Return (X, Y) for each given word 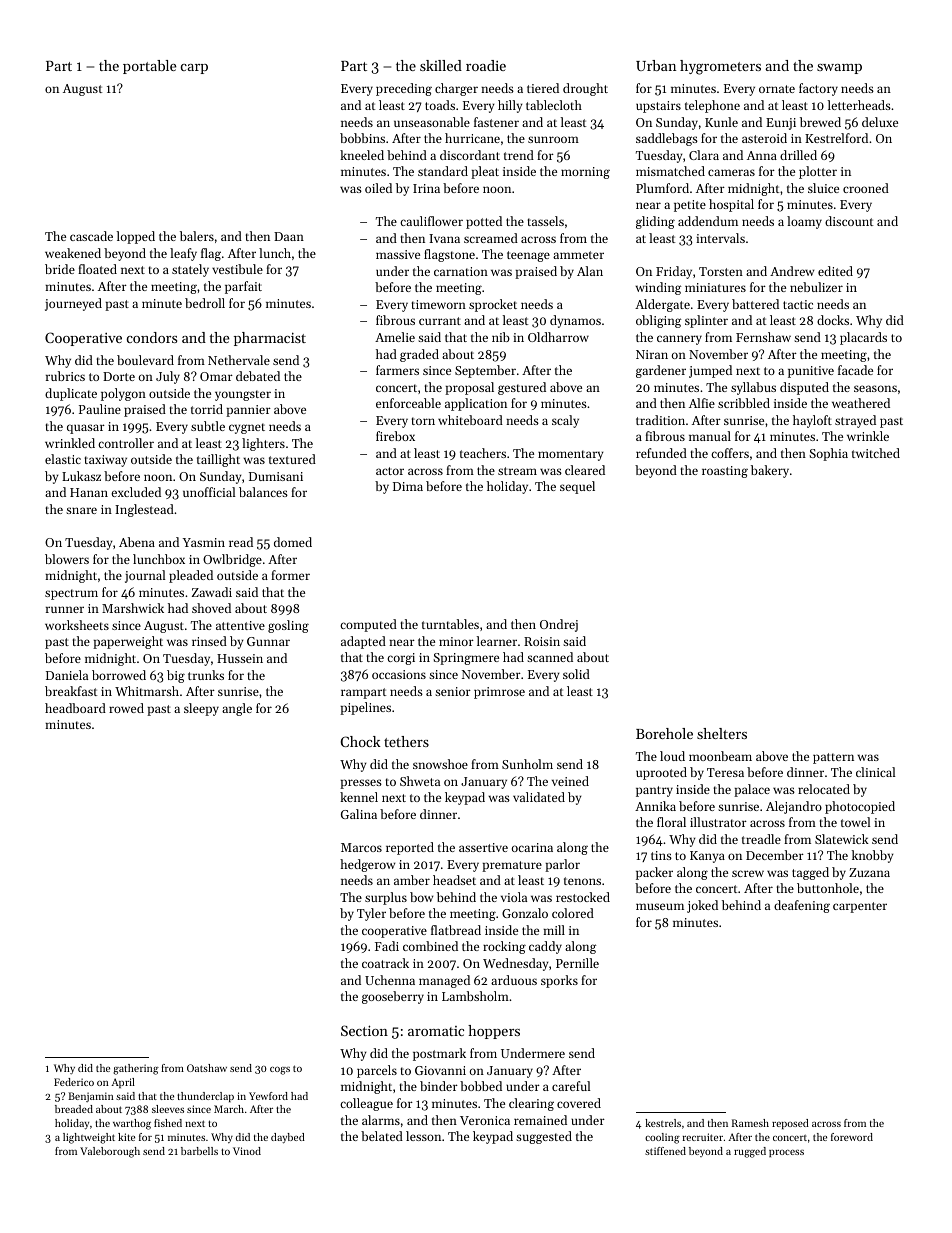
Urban (656, 65)
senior (453, 691)
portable (150, 67)
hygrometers (720, 67)
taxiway (106, 461)
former (290, 575)
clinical (876, 772)
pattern (833, 758)
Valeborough (110, 1152)
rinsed (209, 641)
